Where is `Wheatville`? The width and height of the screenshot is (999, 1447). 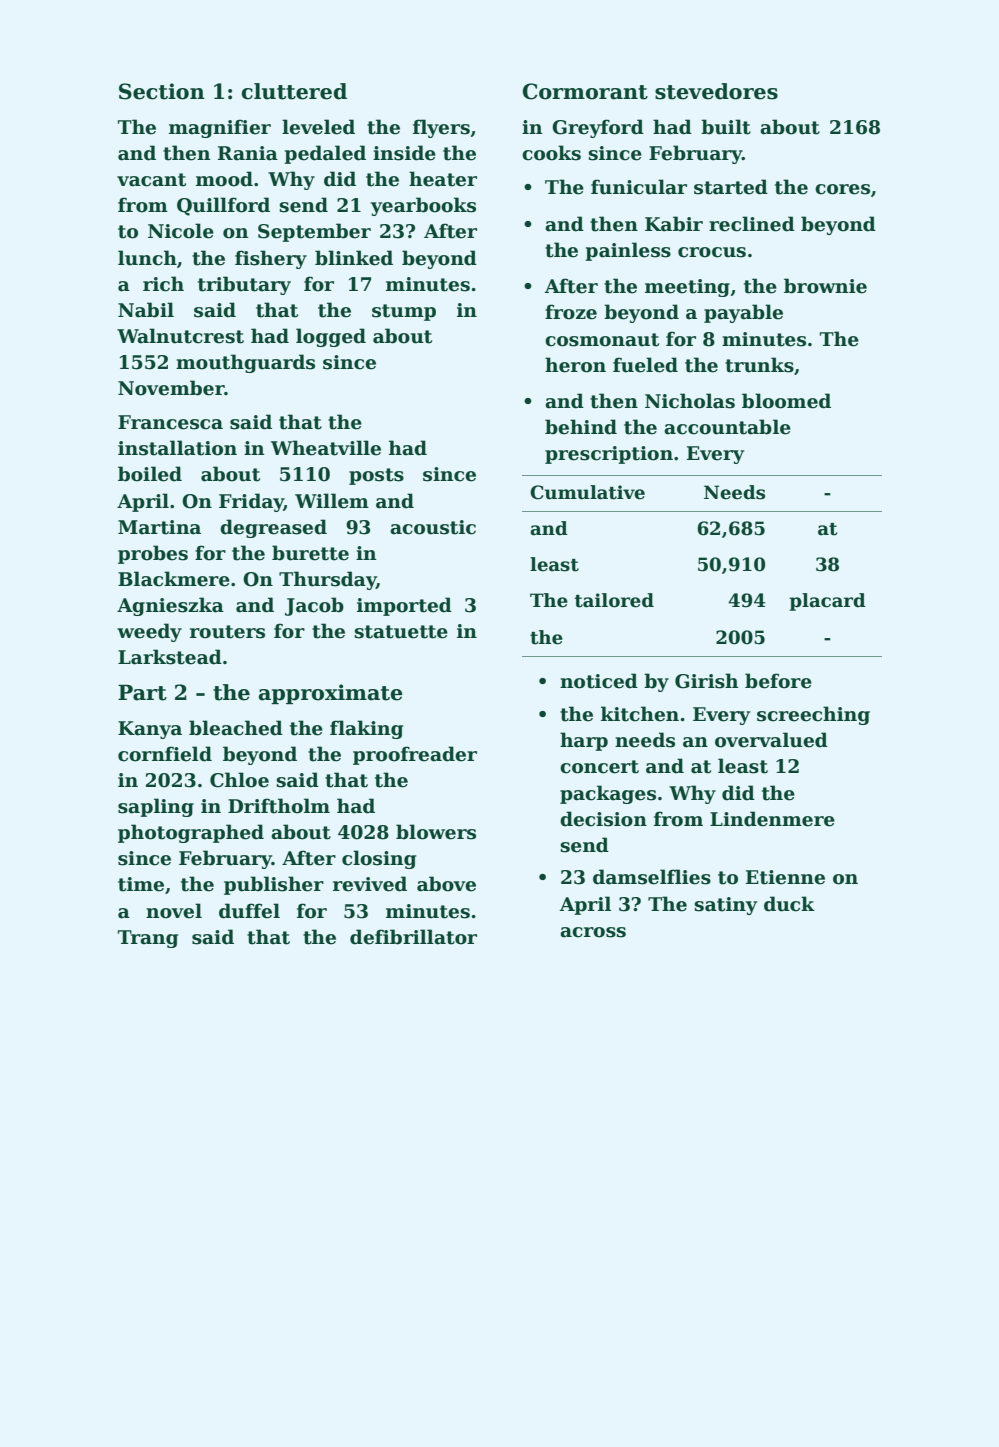 Wheatville is located at coordinates (326, 448).
